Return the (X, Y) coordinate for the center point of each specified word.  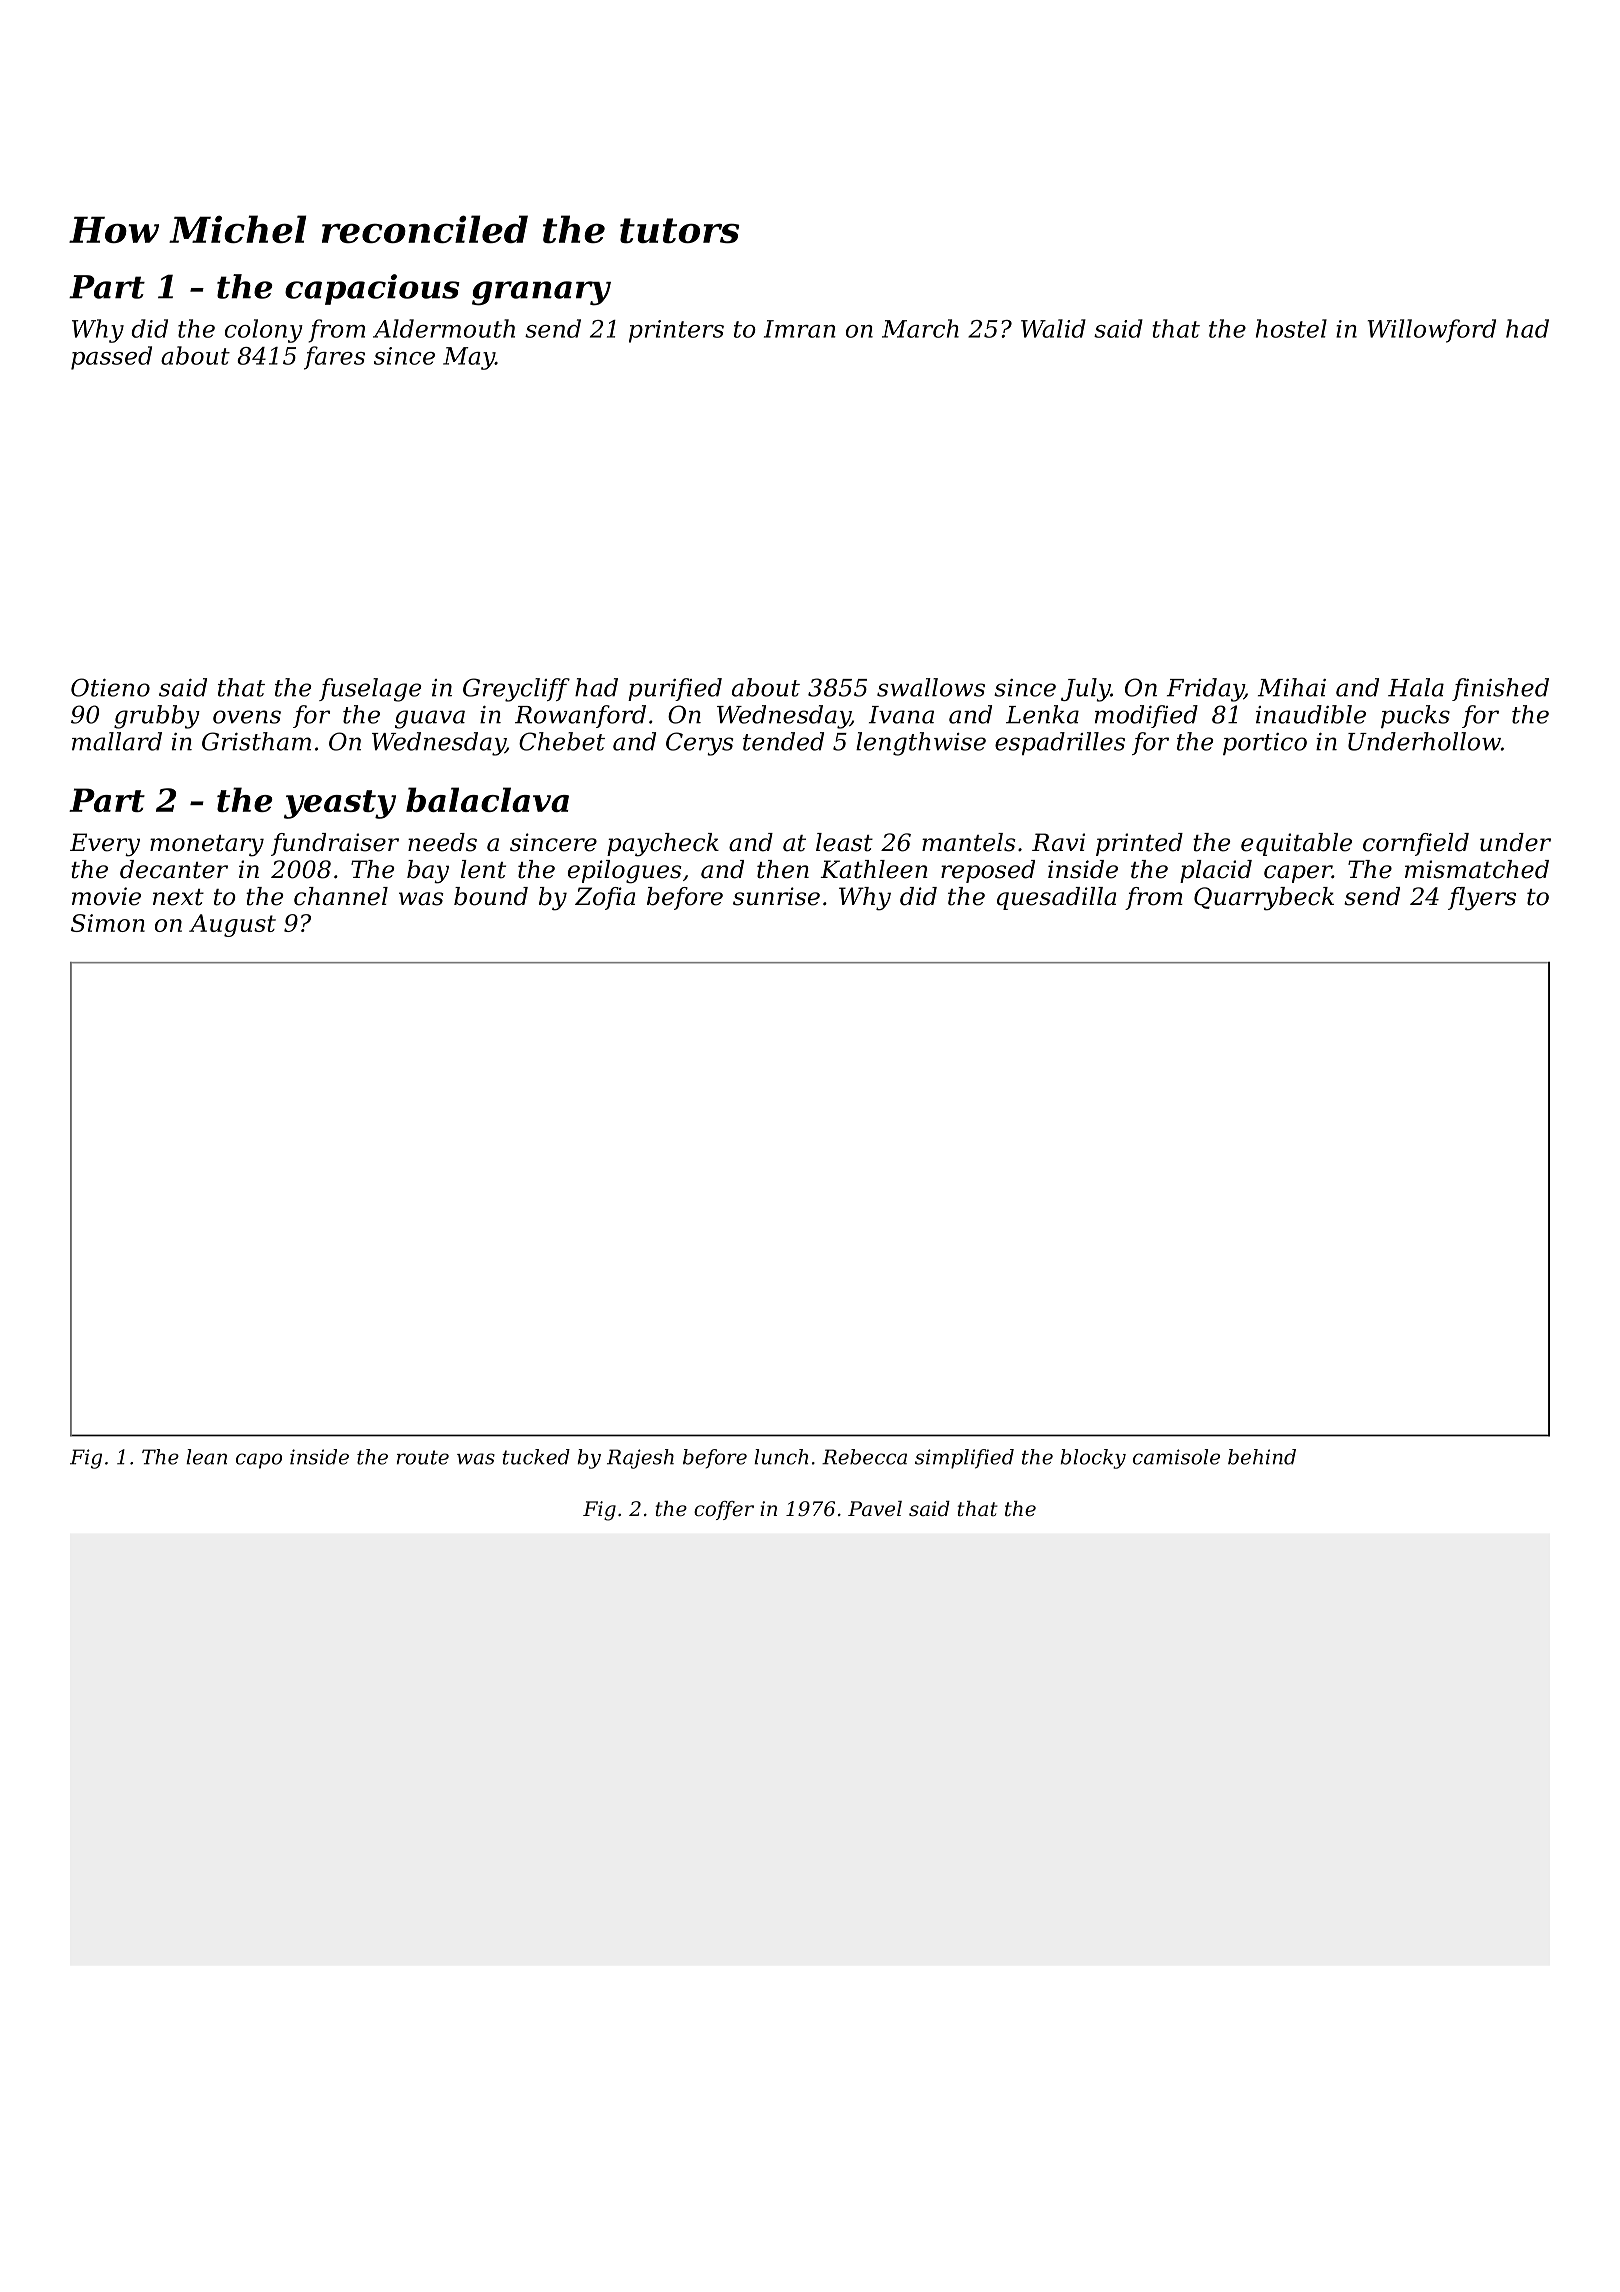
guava (430, 719)
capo (259, 1461)
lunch (781, 1457)
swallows (931, 687)
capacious (372, 289)
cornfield (1416, 844)
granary (541, 293)
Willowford (1431, 331)
